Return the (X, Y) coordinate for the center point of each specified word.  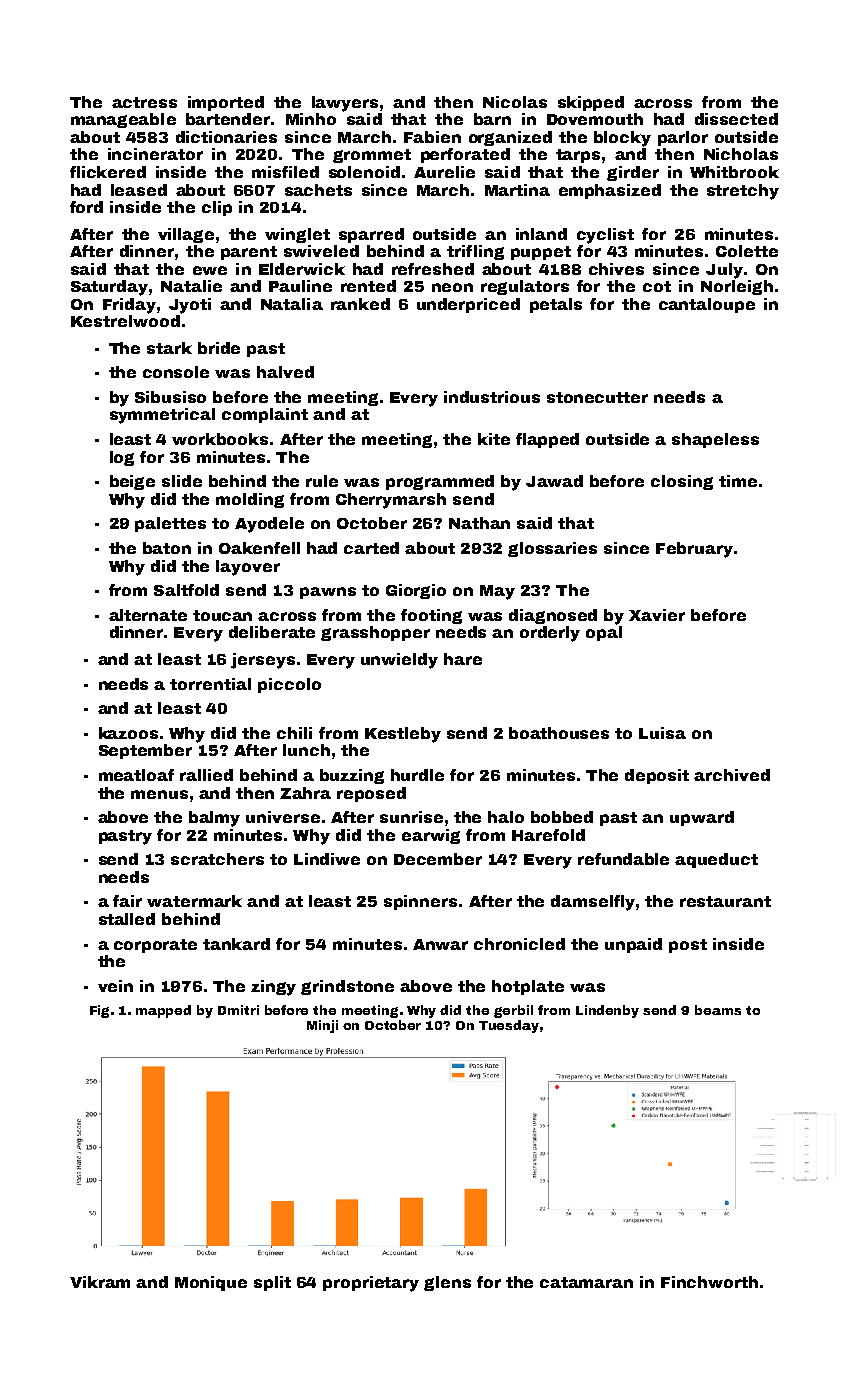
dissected (736, 119)
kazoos (128, 733)
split (272, 1283)
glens (447, 1283)
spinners (420, 902)
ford (86, 207)
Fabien (432, 137)
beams (718, 1010)
